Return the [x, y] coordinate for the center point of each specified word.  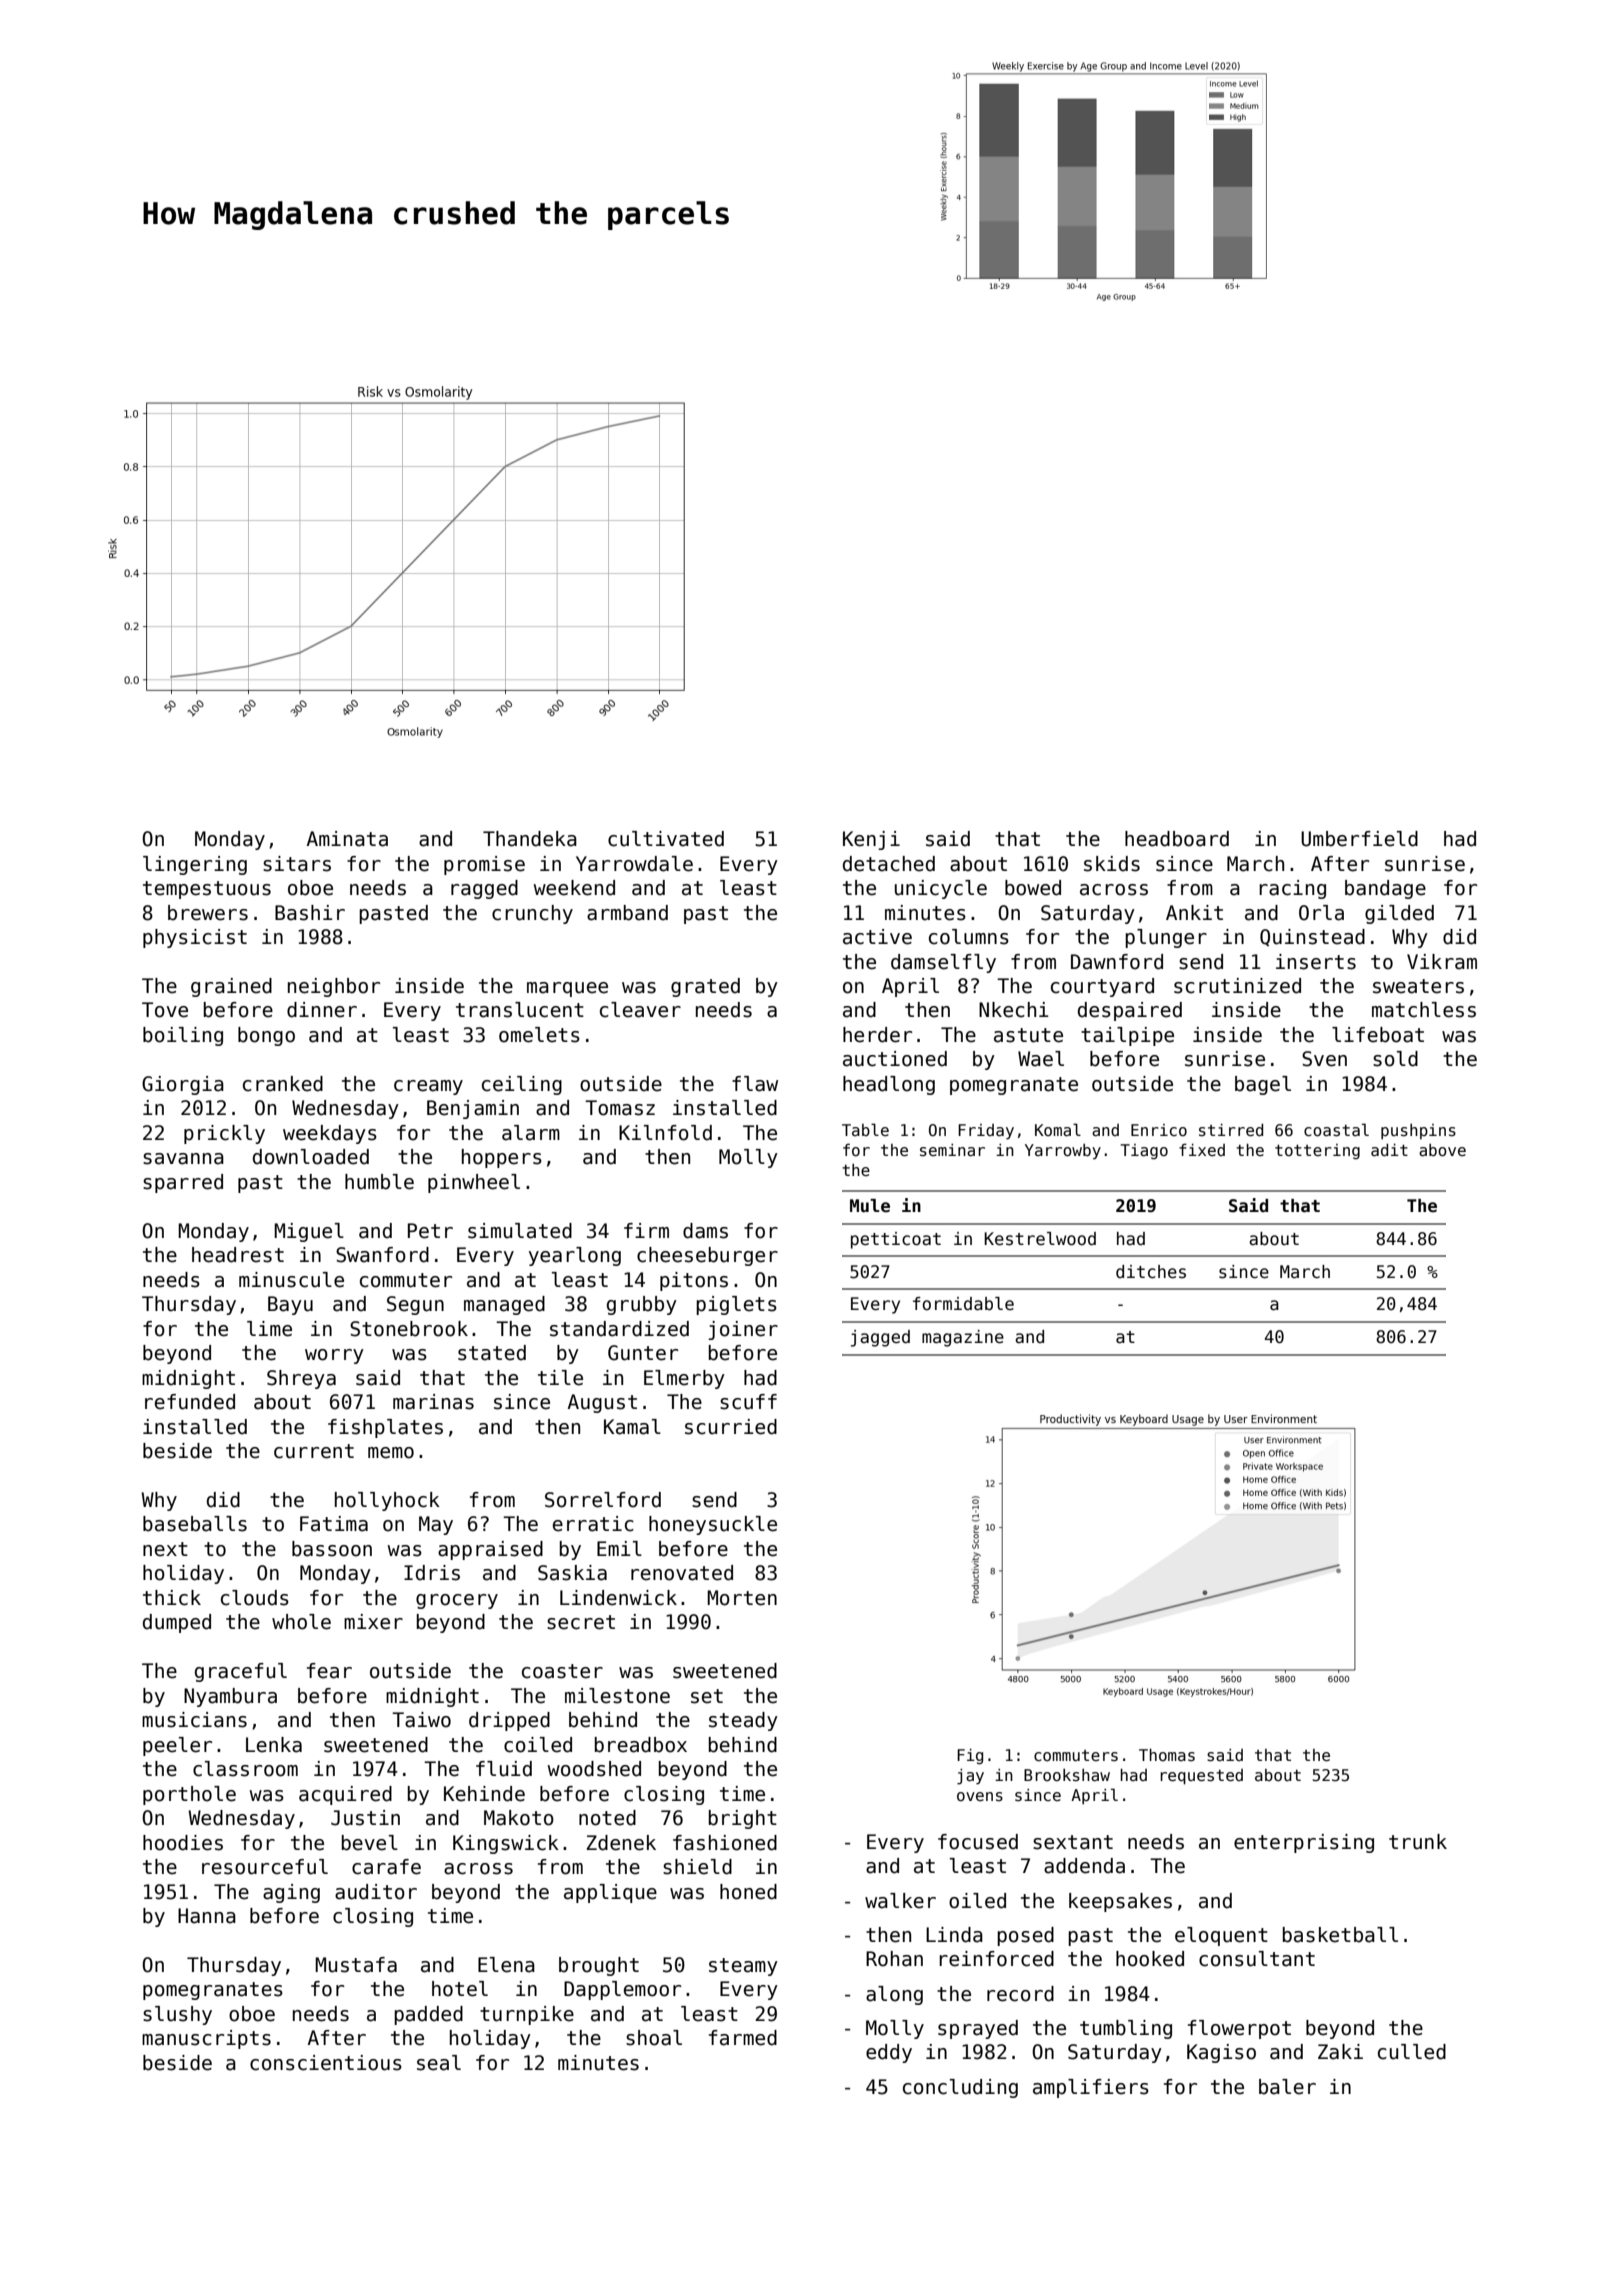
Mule [870, 1206]
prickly [224, 1134]
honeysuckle [713, 1525]
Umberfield [1359, 839]
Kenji [871, 840]
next [165, 1549]
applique [610, 1893]
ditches [1151, 1272]
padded [428, 2015]
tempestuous [207, 890]
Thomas [1167, 1755]
